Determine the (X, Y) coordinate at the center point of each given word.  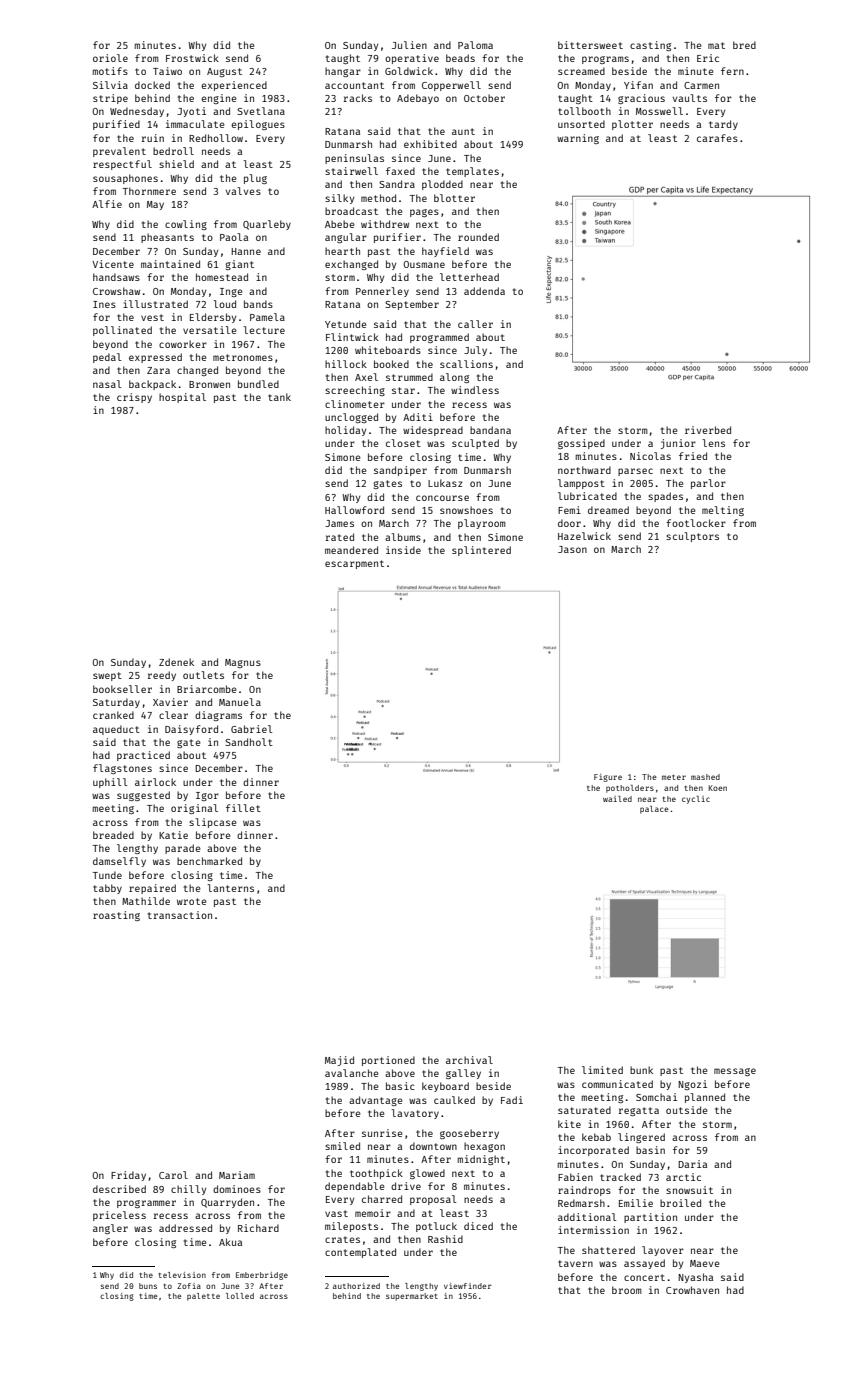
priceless (119, 1216)
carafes (717, 138)
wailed (617, 799)
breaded (113, 835)
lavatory (415, 1114)
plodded (442, 185)
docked (152, 85)
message (735, 1072)
